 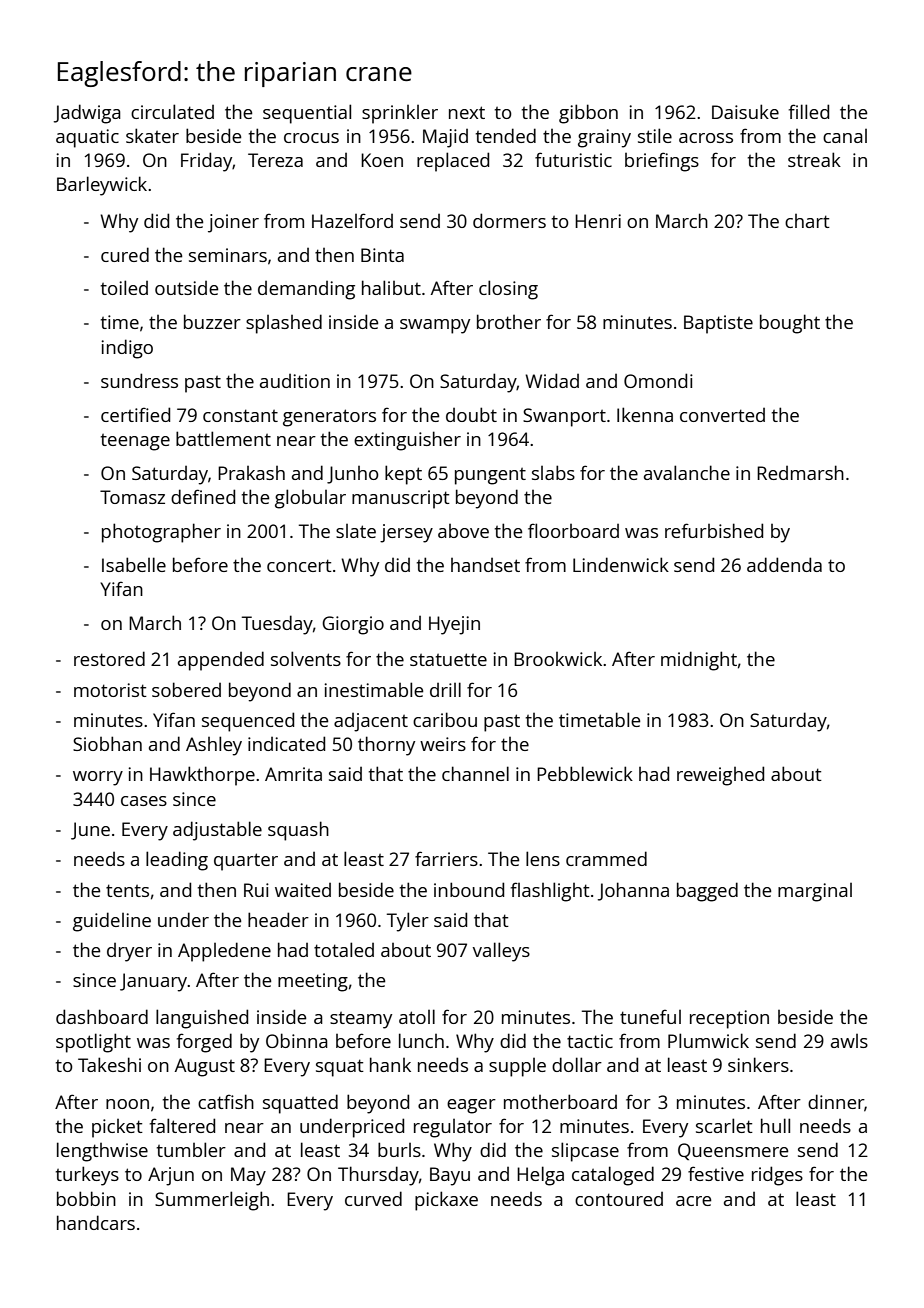 What do you see at coordinates (96, 1222) in the image?
I see `handcars` at bounding box center [96, 1222].
